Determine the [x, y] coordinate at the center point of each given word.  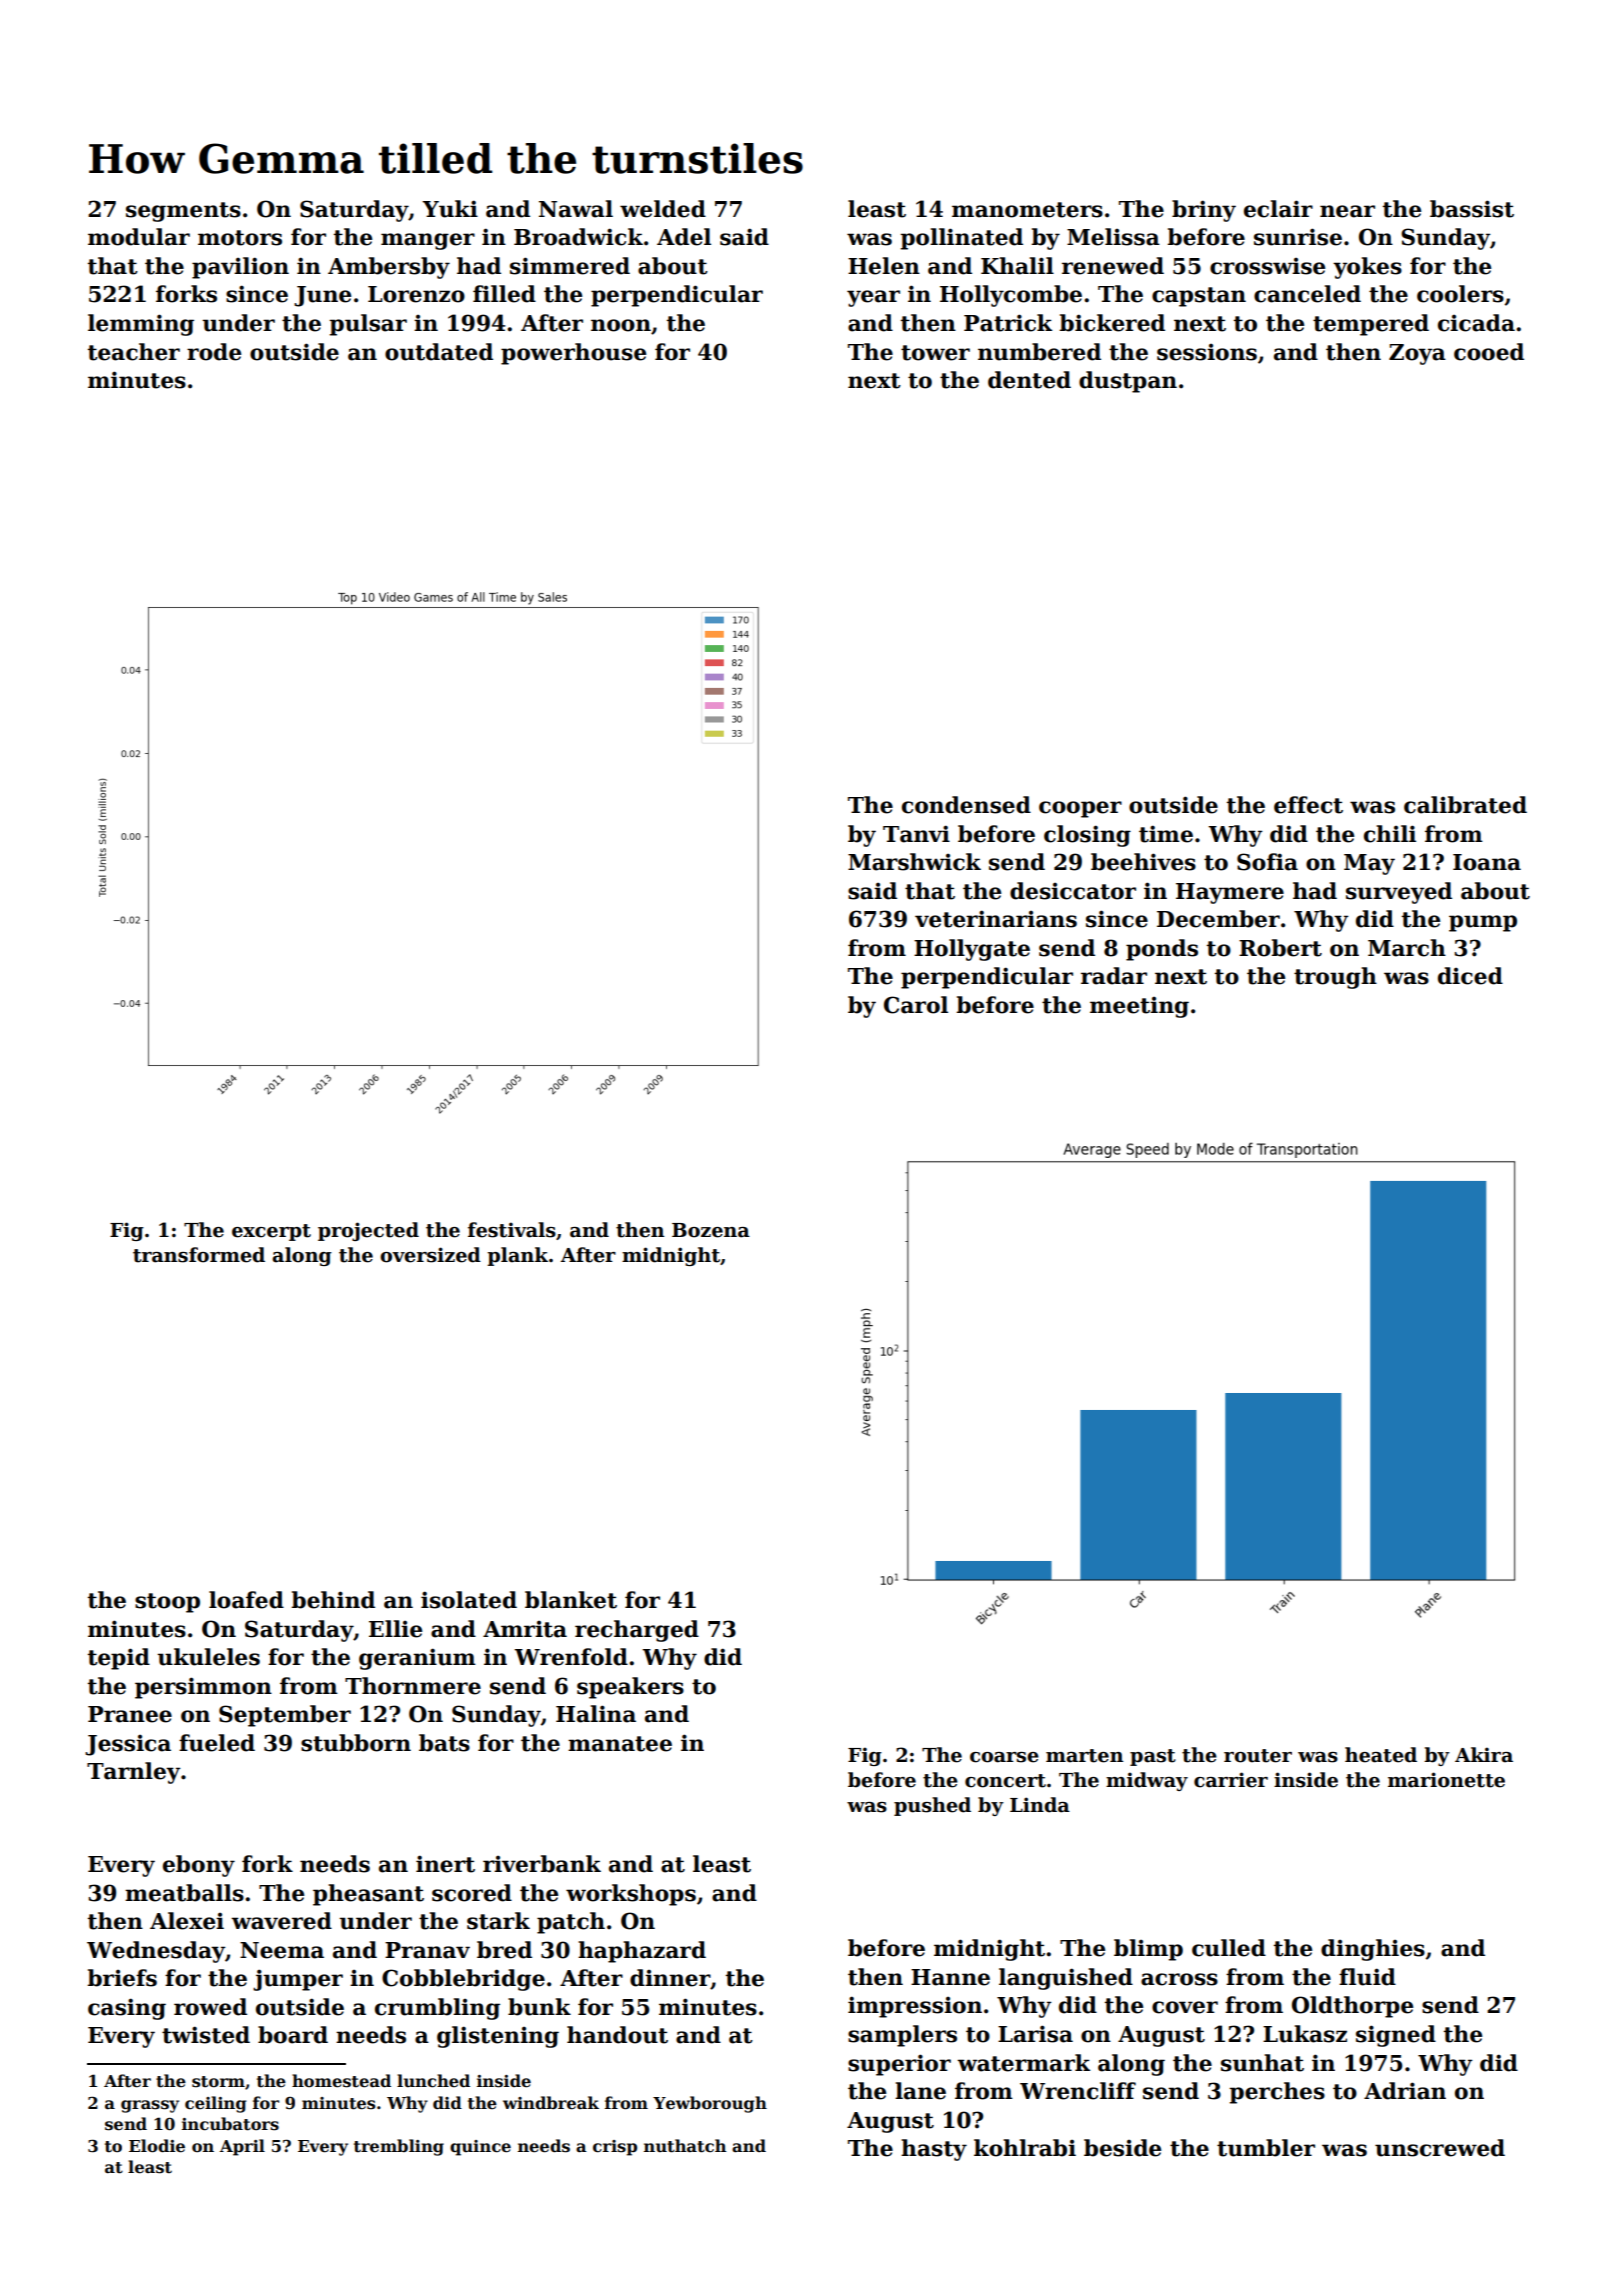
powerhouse [573, 354]
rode [214, 352]
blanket [571, 1600]
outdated [439, 352]
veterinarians [996, 919]
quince [480, 2148]
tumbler [1266, 2148]
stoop [167, 1603]
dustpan [1128, 382]
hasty [934, 2150]
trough [1335, 978]
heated [1381, 1755]
